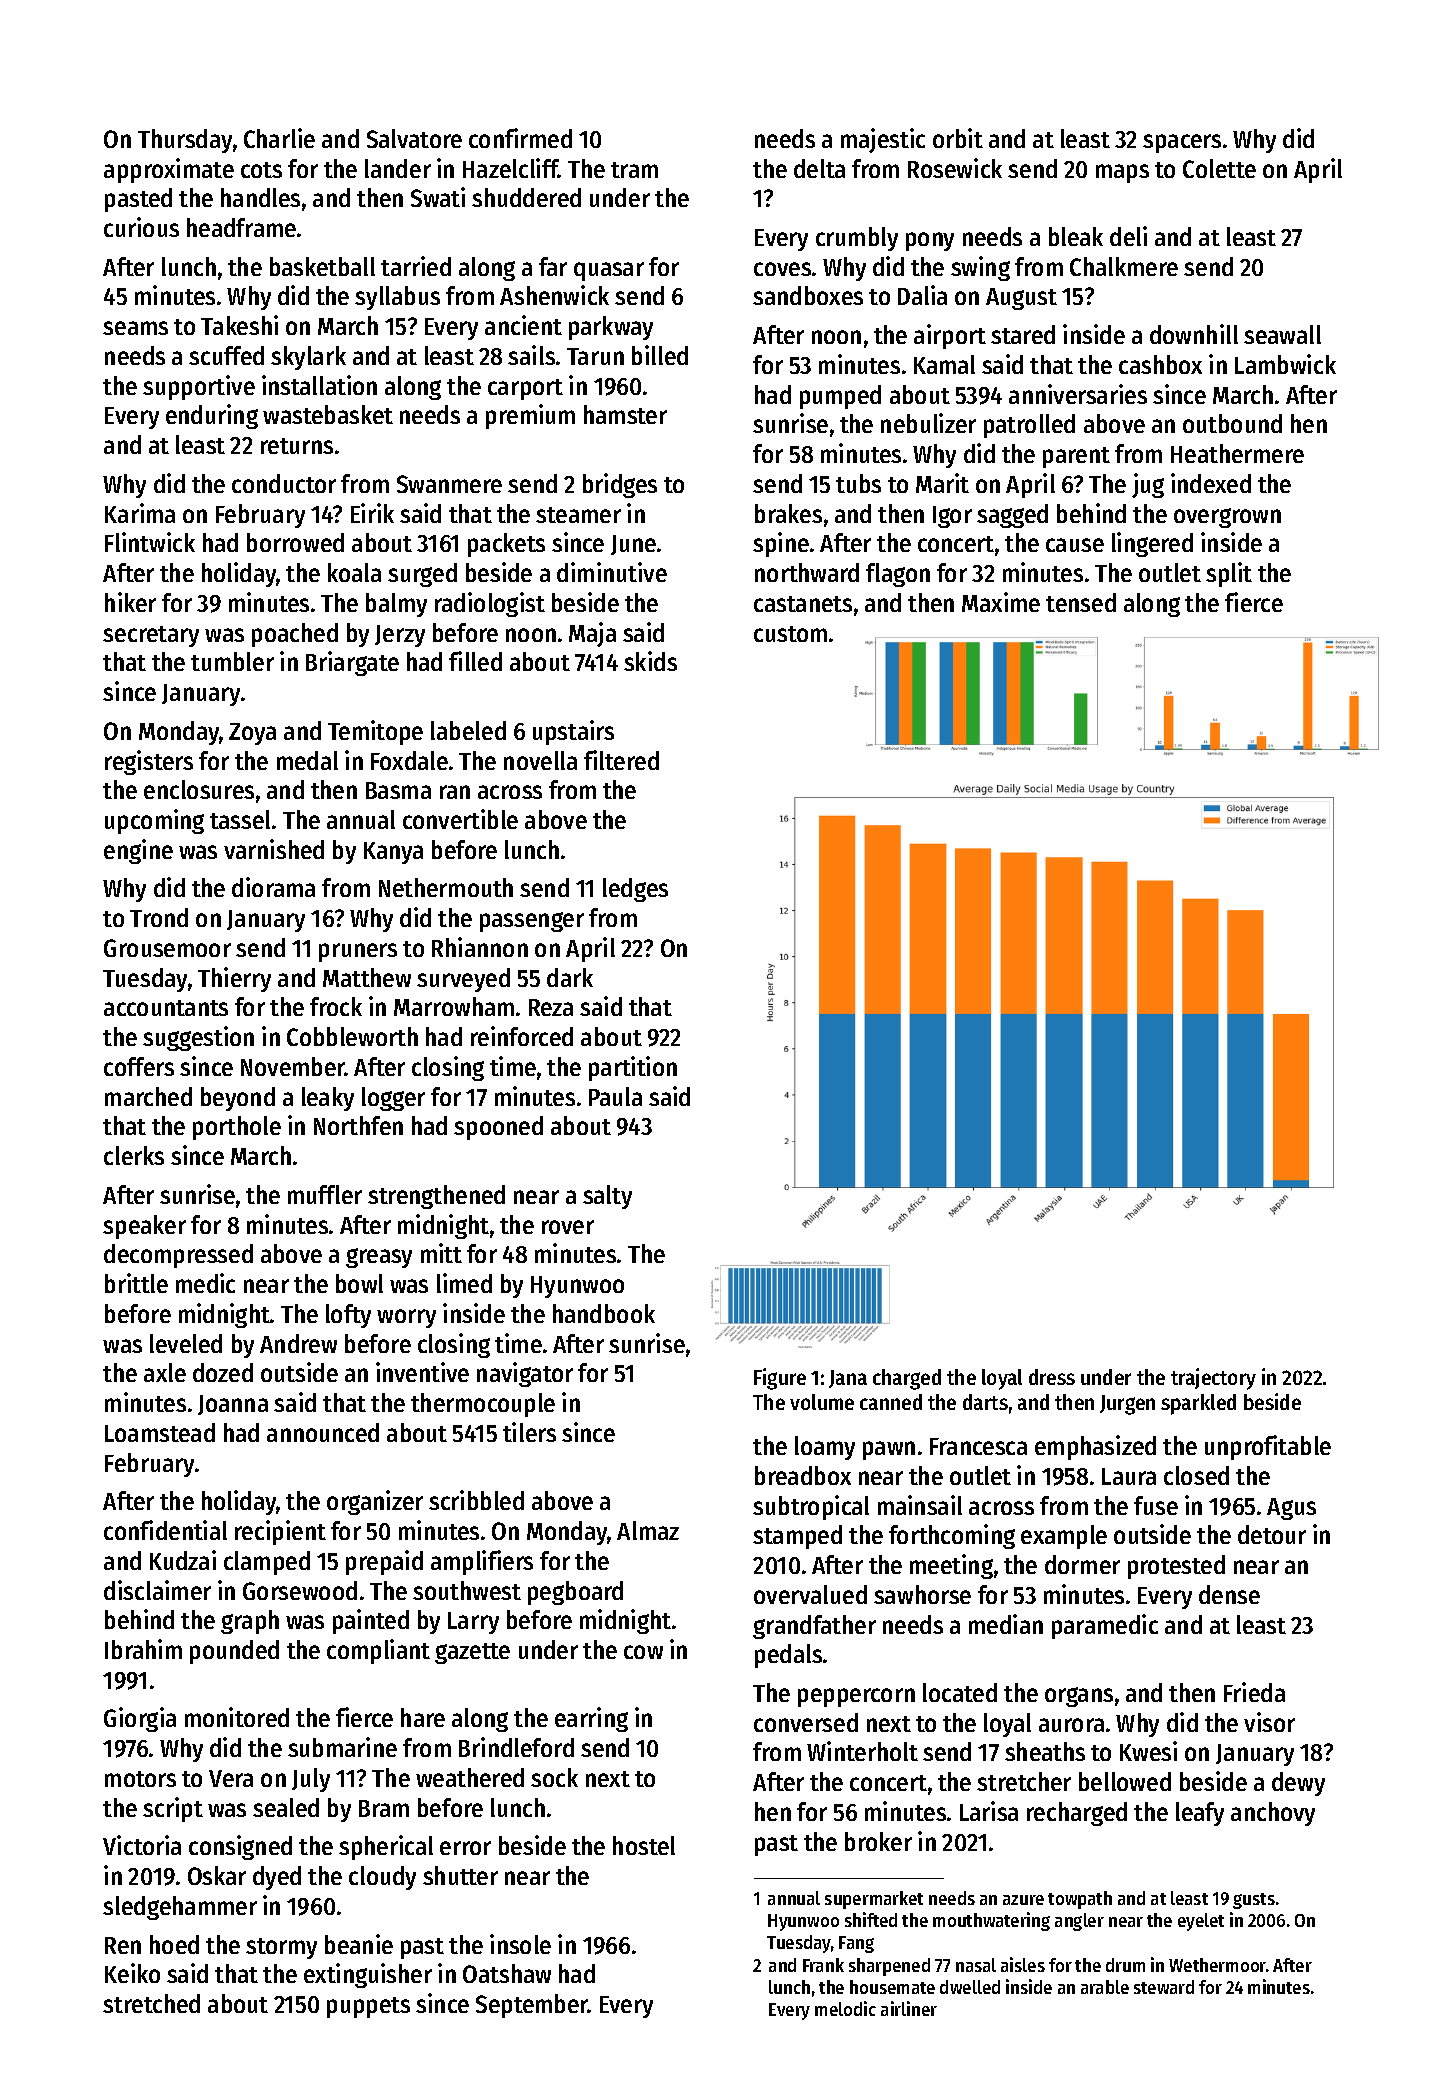 Image resolution: width=1450 pixels, height=2100 pixels. What do you see at coordinates (635, 890) in the image?
I see `ledges` at bounding box center [635, 890].
